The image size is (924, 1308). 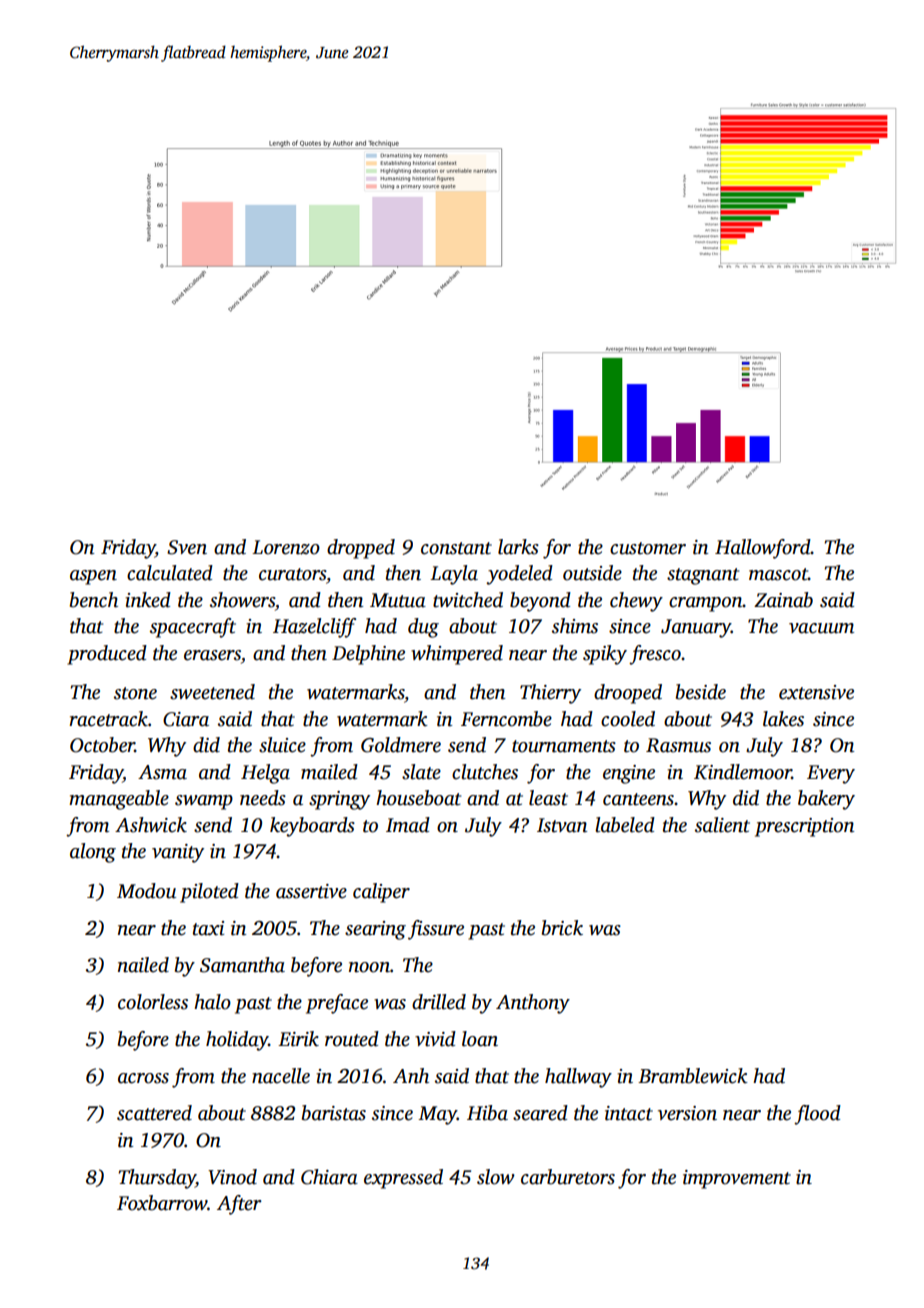 I want to click on seared, so click(x=540, y=1113).
